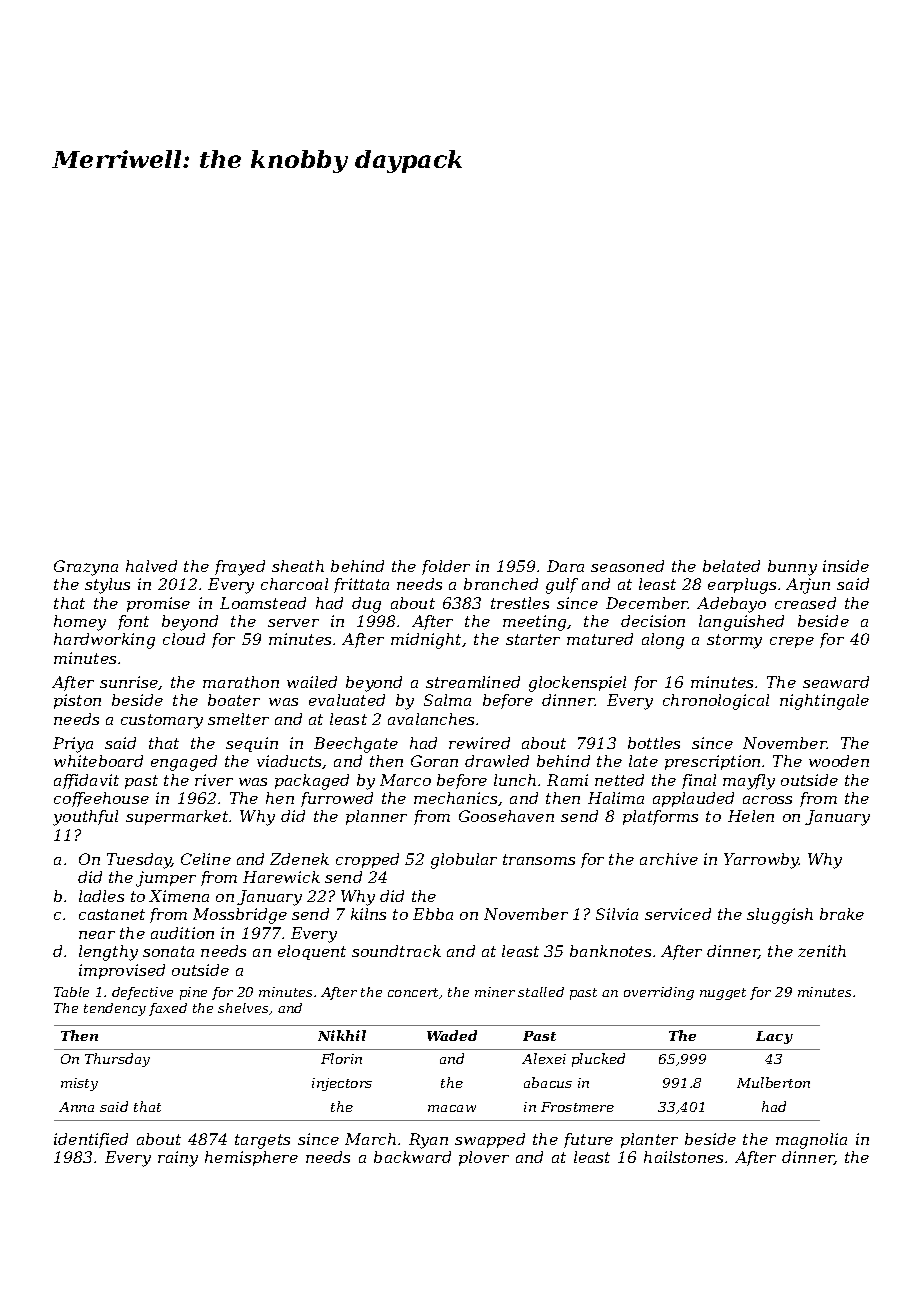 This document has height=1314, width=924. What do you see at coordinates (107, 586) in the document?
I see `stylus` at bounding box center [107, 586].
